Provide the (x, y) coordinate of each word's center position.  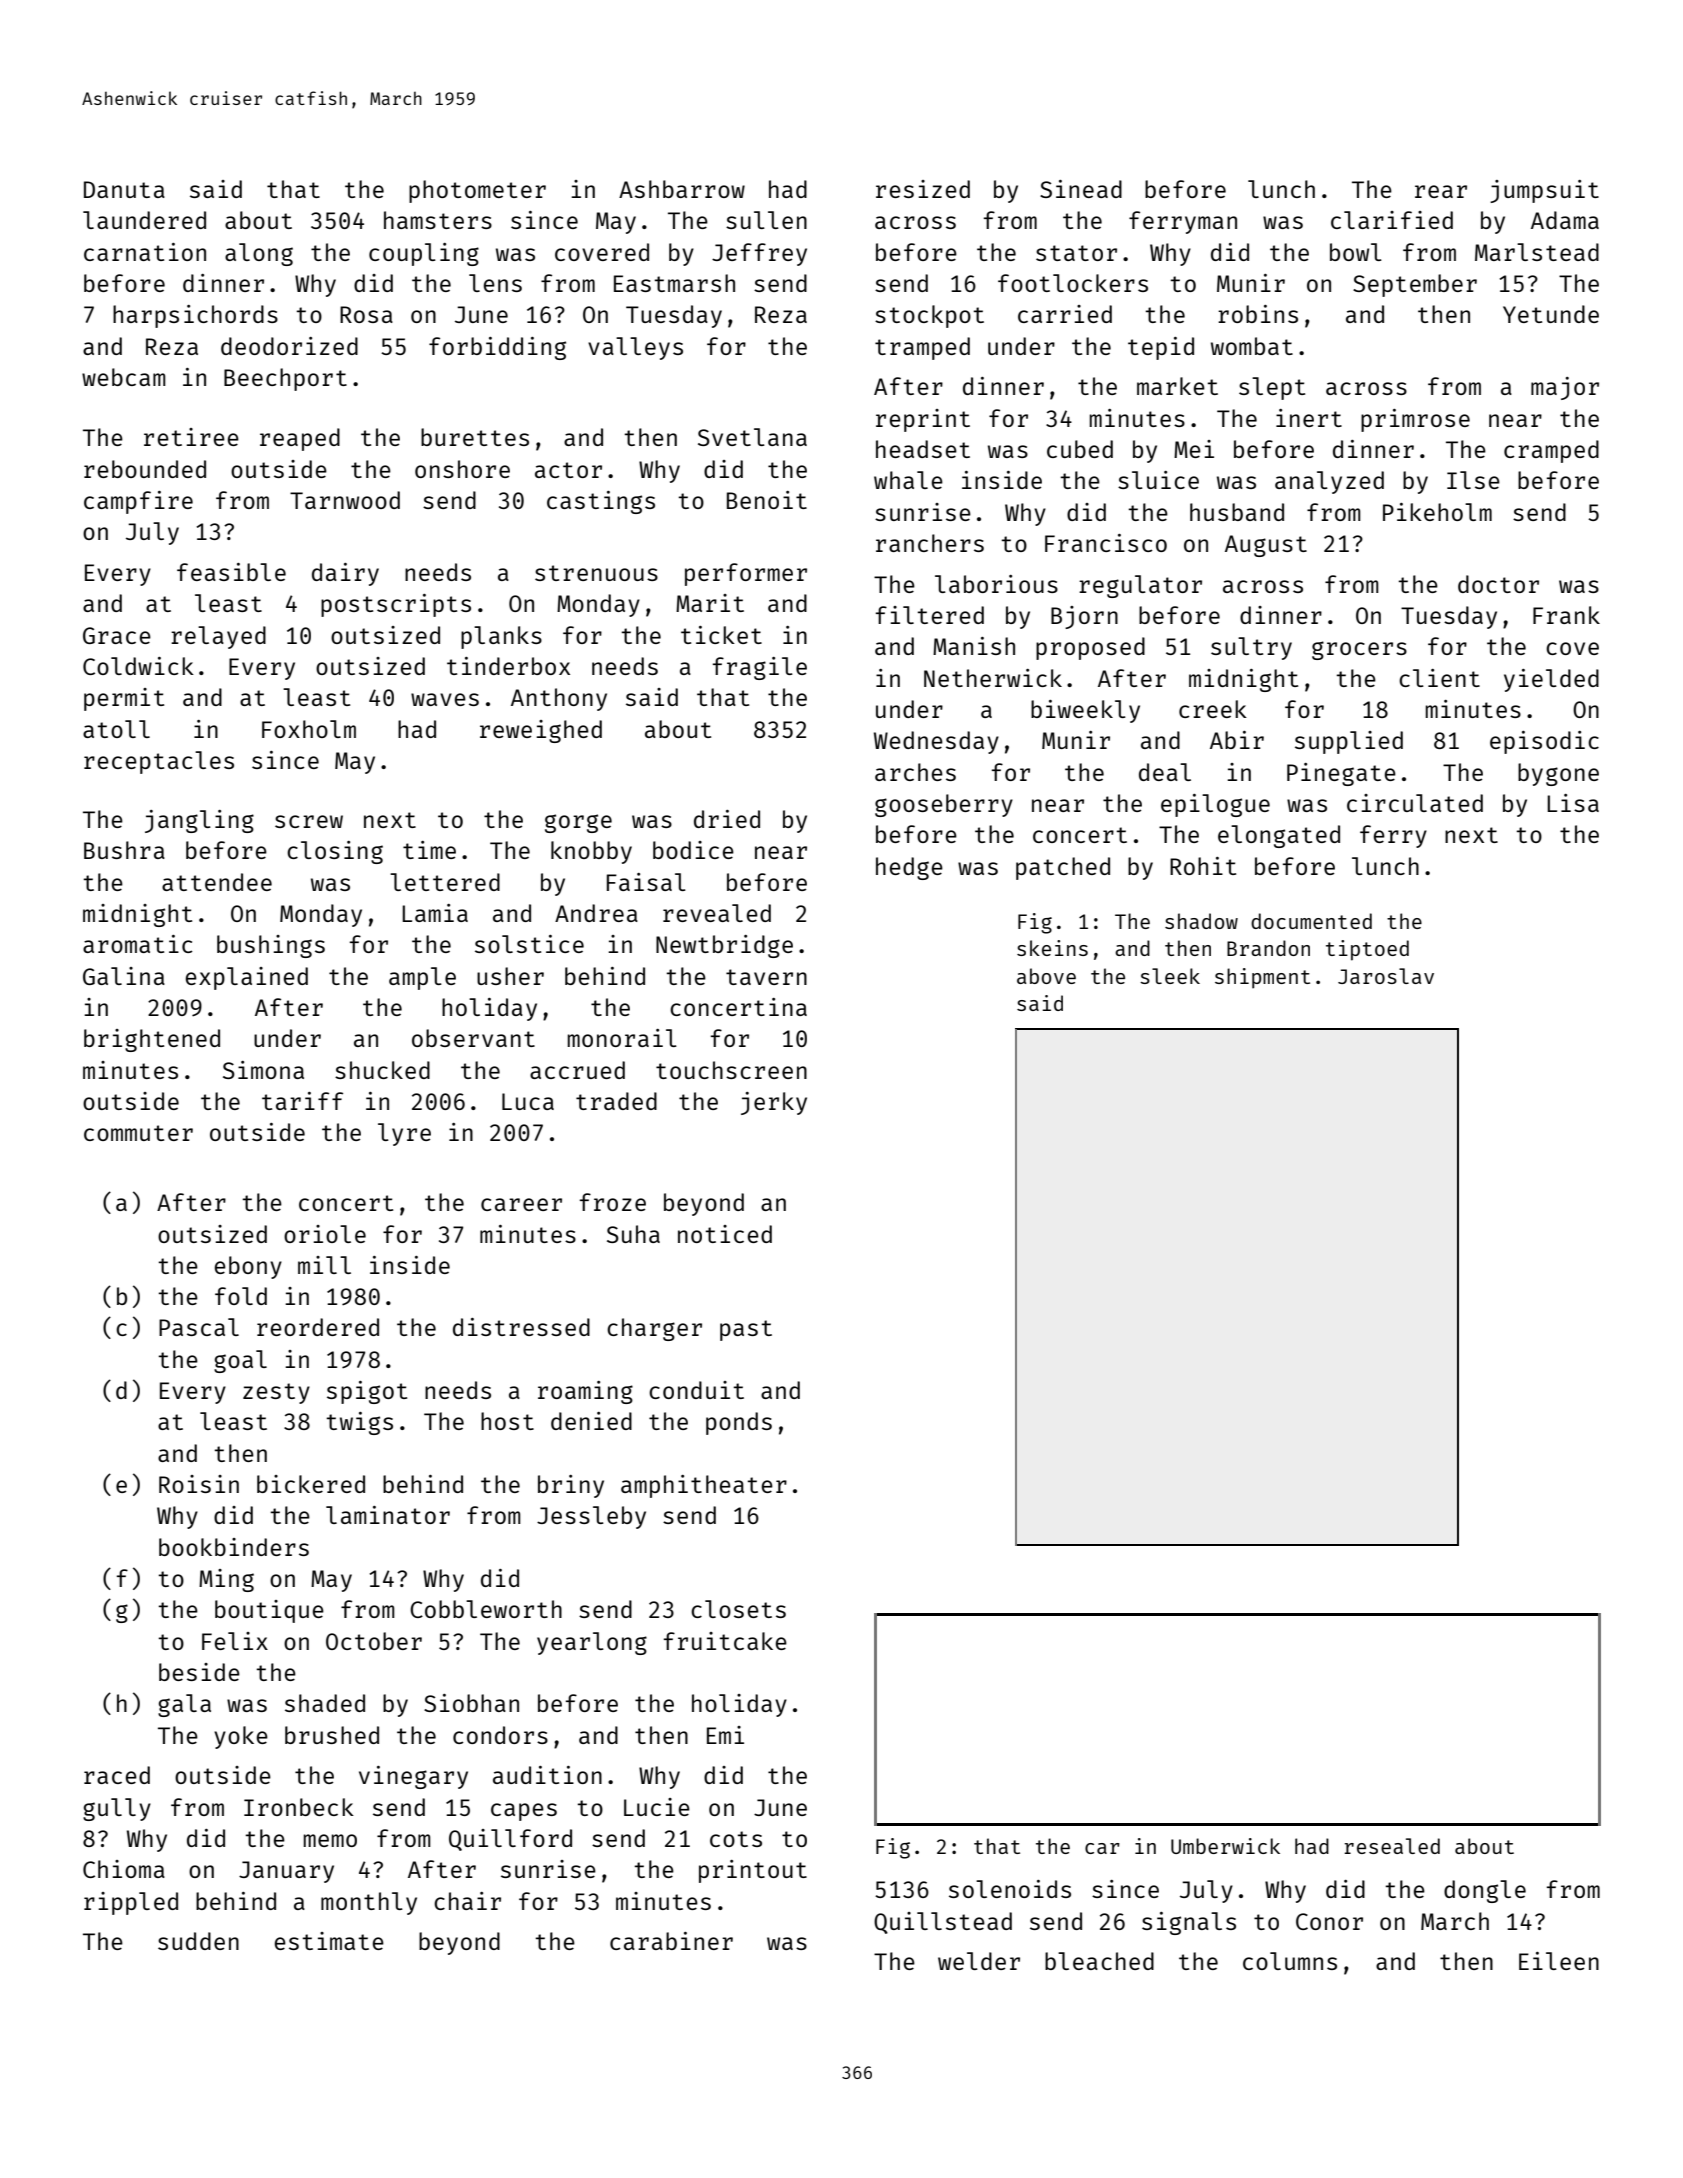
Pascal (199, 1327)
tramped (922, 348)
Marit (710, 603)
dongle (1485, 1891)
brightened (152, 1040)
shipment (1262, 978)
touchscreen (731, 1070)
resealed (1392, 1846)
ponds (739, 1423)
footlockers (1073, 283)
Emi (725, 1735)
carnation (145, 252)
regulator (1140, 586)
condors (500, 1735)
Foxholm (309, 729)
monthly (369, 1903)
